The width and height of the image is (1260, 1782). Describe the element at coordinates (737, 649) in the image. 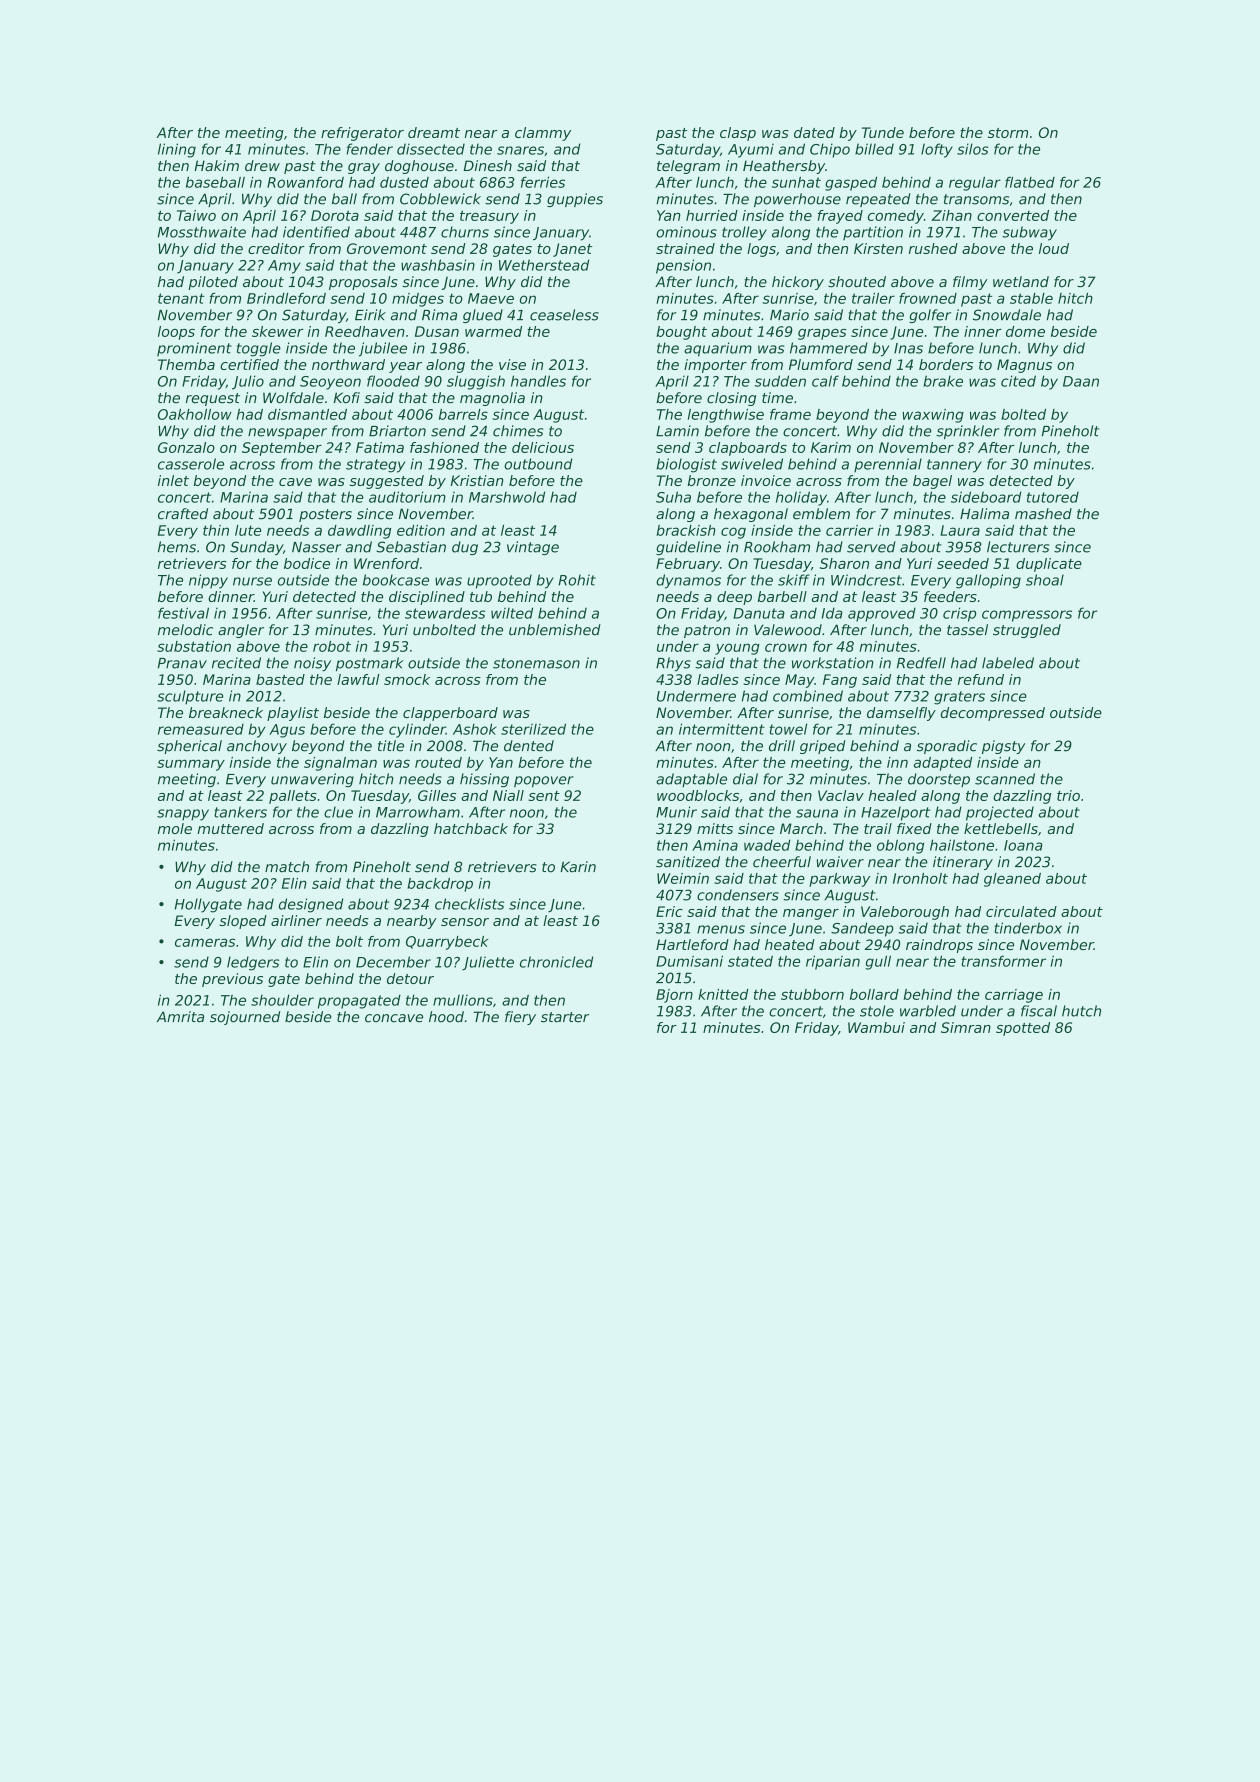

I see `young` at that location.
